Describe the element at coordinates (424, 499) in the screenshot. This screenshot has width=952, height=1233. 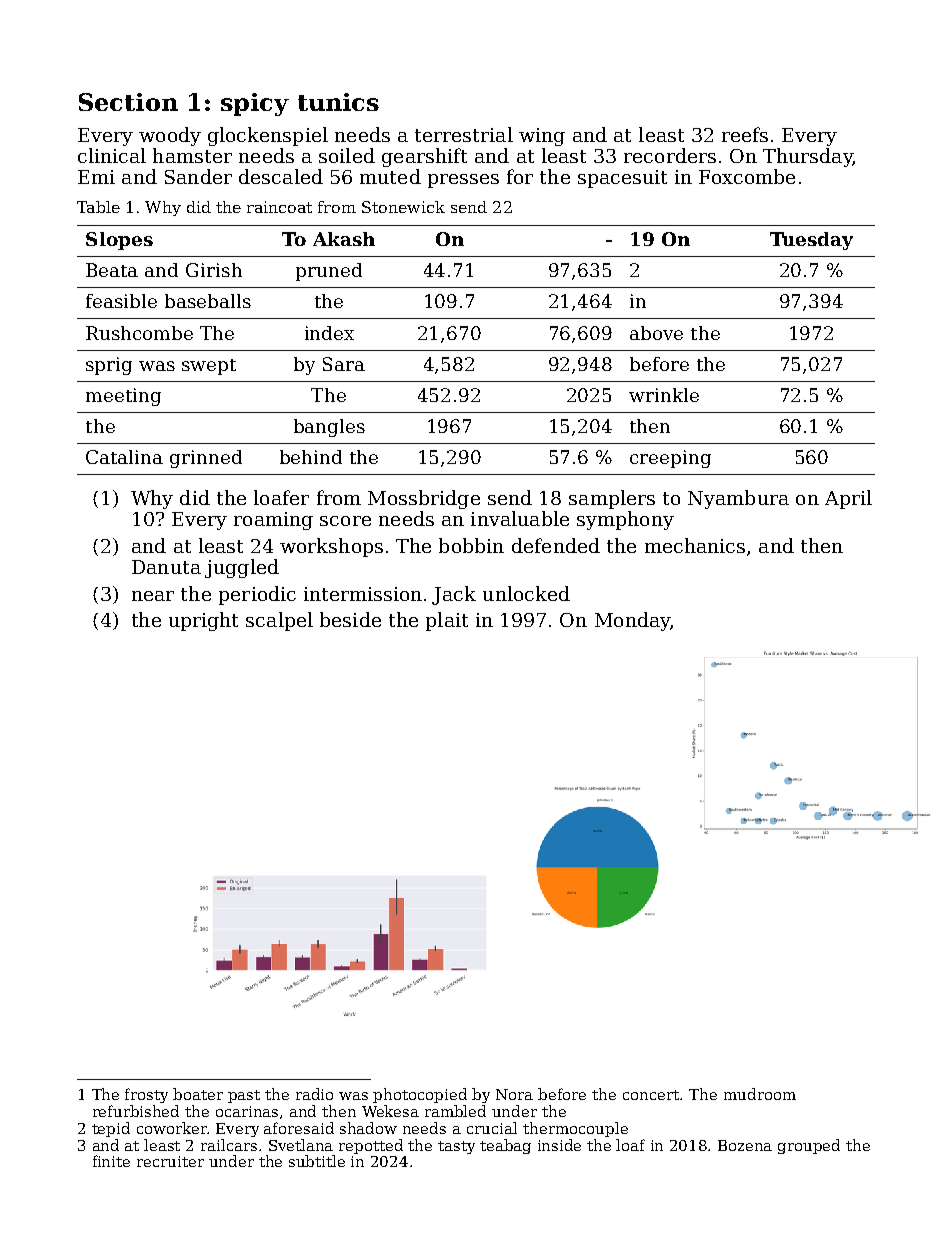
I see `Mossbridge` at that location.
